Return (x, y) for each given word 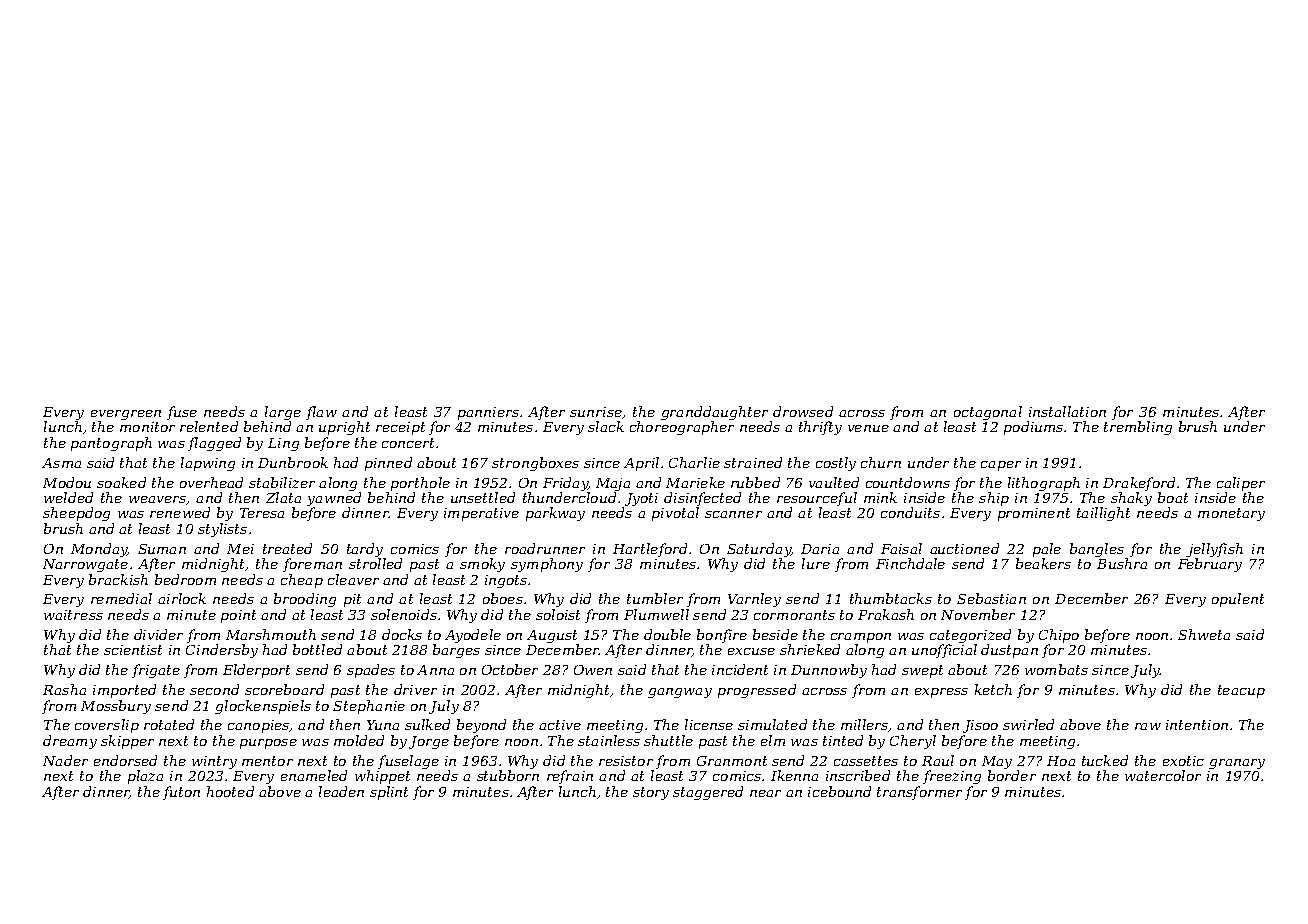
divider (158, 634)
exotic (1183, 761)
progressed (757, 691)
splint (389, 793)
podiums (1033, 428)
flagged (214, 444)
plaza (145, 777)
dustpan (1009, 651)
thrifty (820, 428)
